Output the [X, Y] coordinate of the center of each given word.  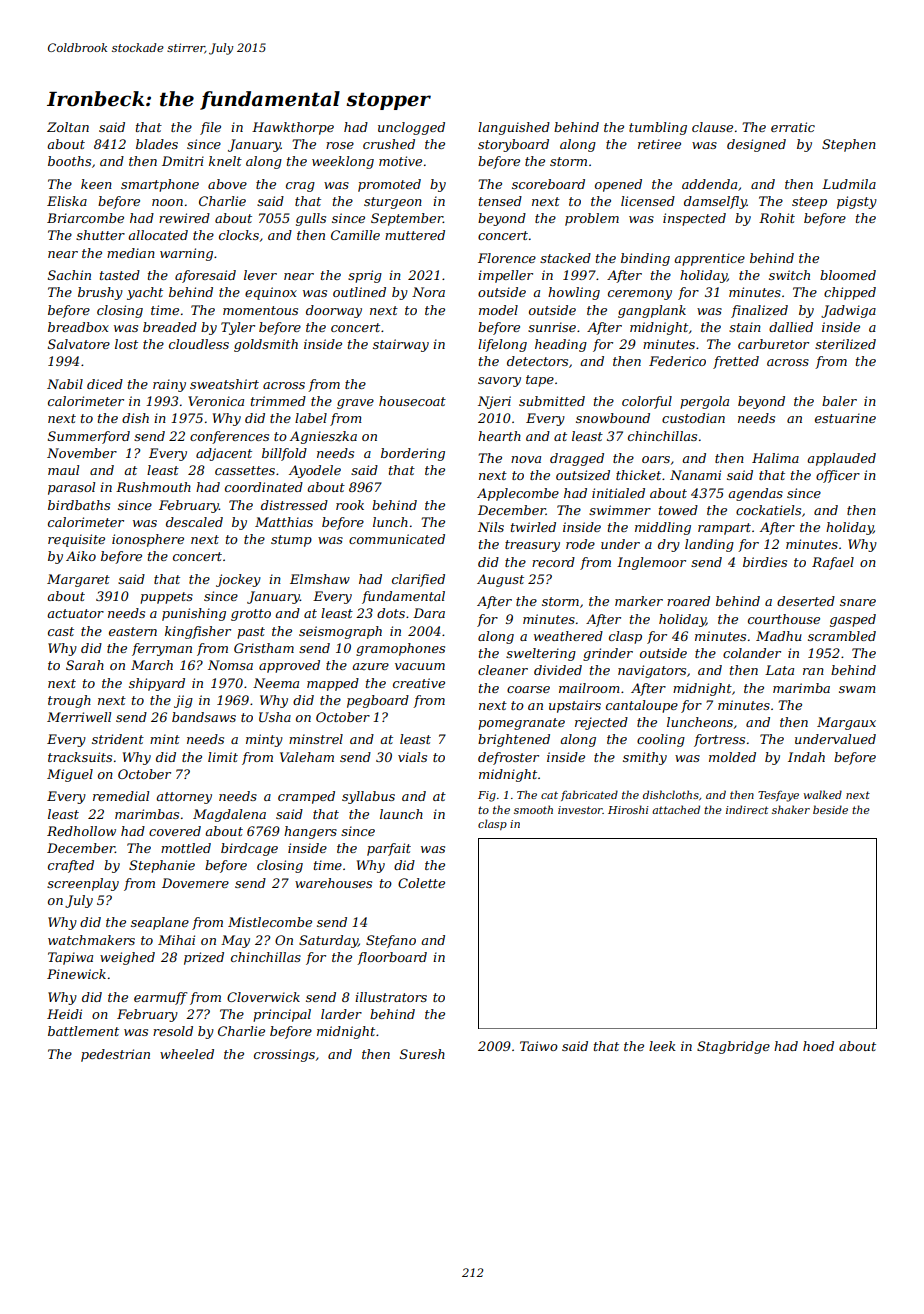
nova [526, 459]
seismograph [340, 632]
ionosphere [148, 540]
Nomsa [230, 665]
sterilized [845, 344]
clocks [239, 235]
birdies [765, 562]
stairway [401, 345]
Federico [677, 361]
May [235, 941]
